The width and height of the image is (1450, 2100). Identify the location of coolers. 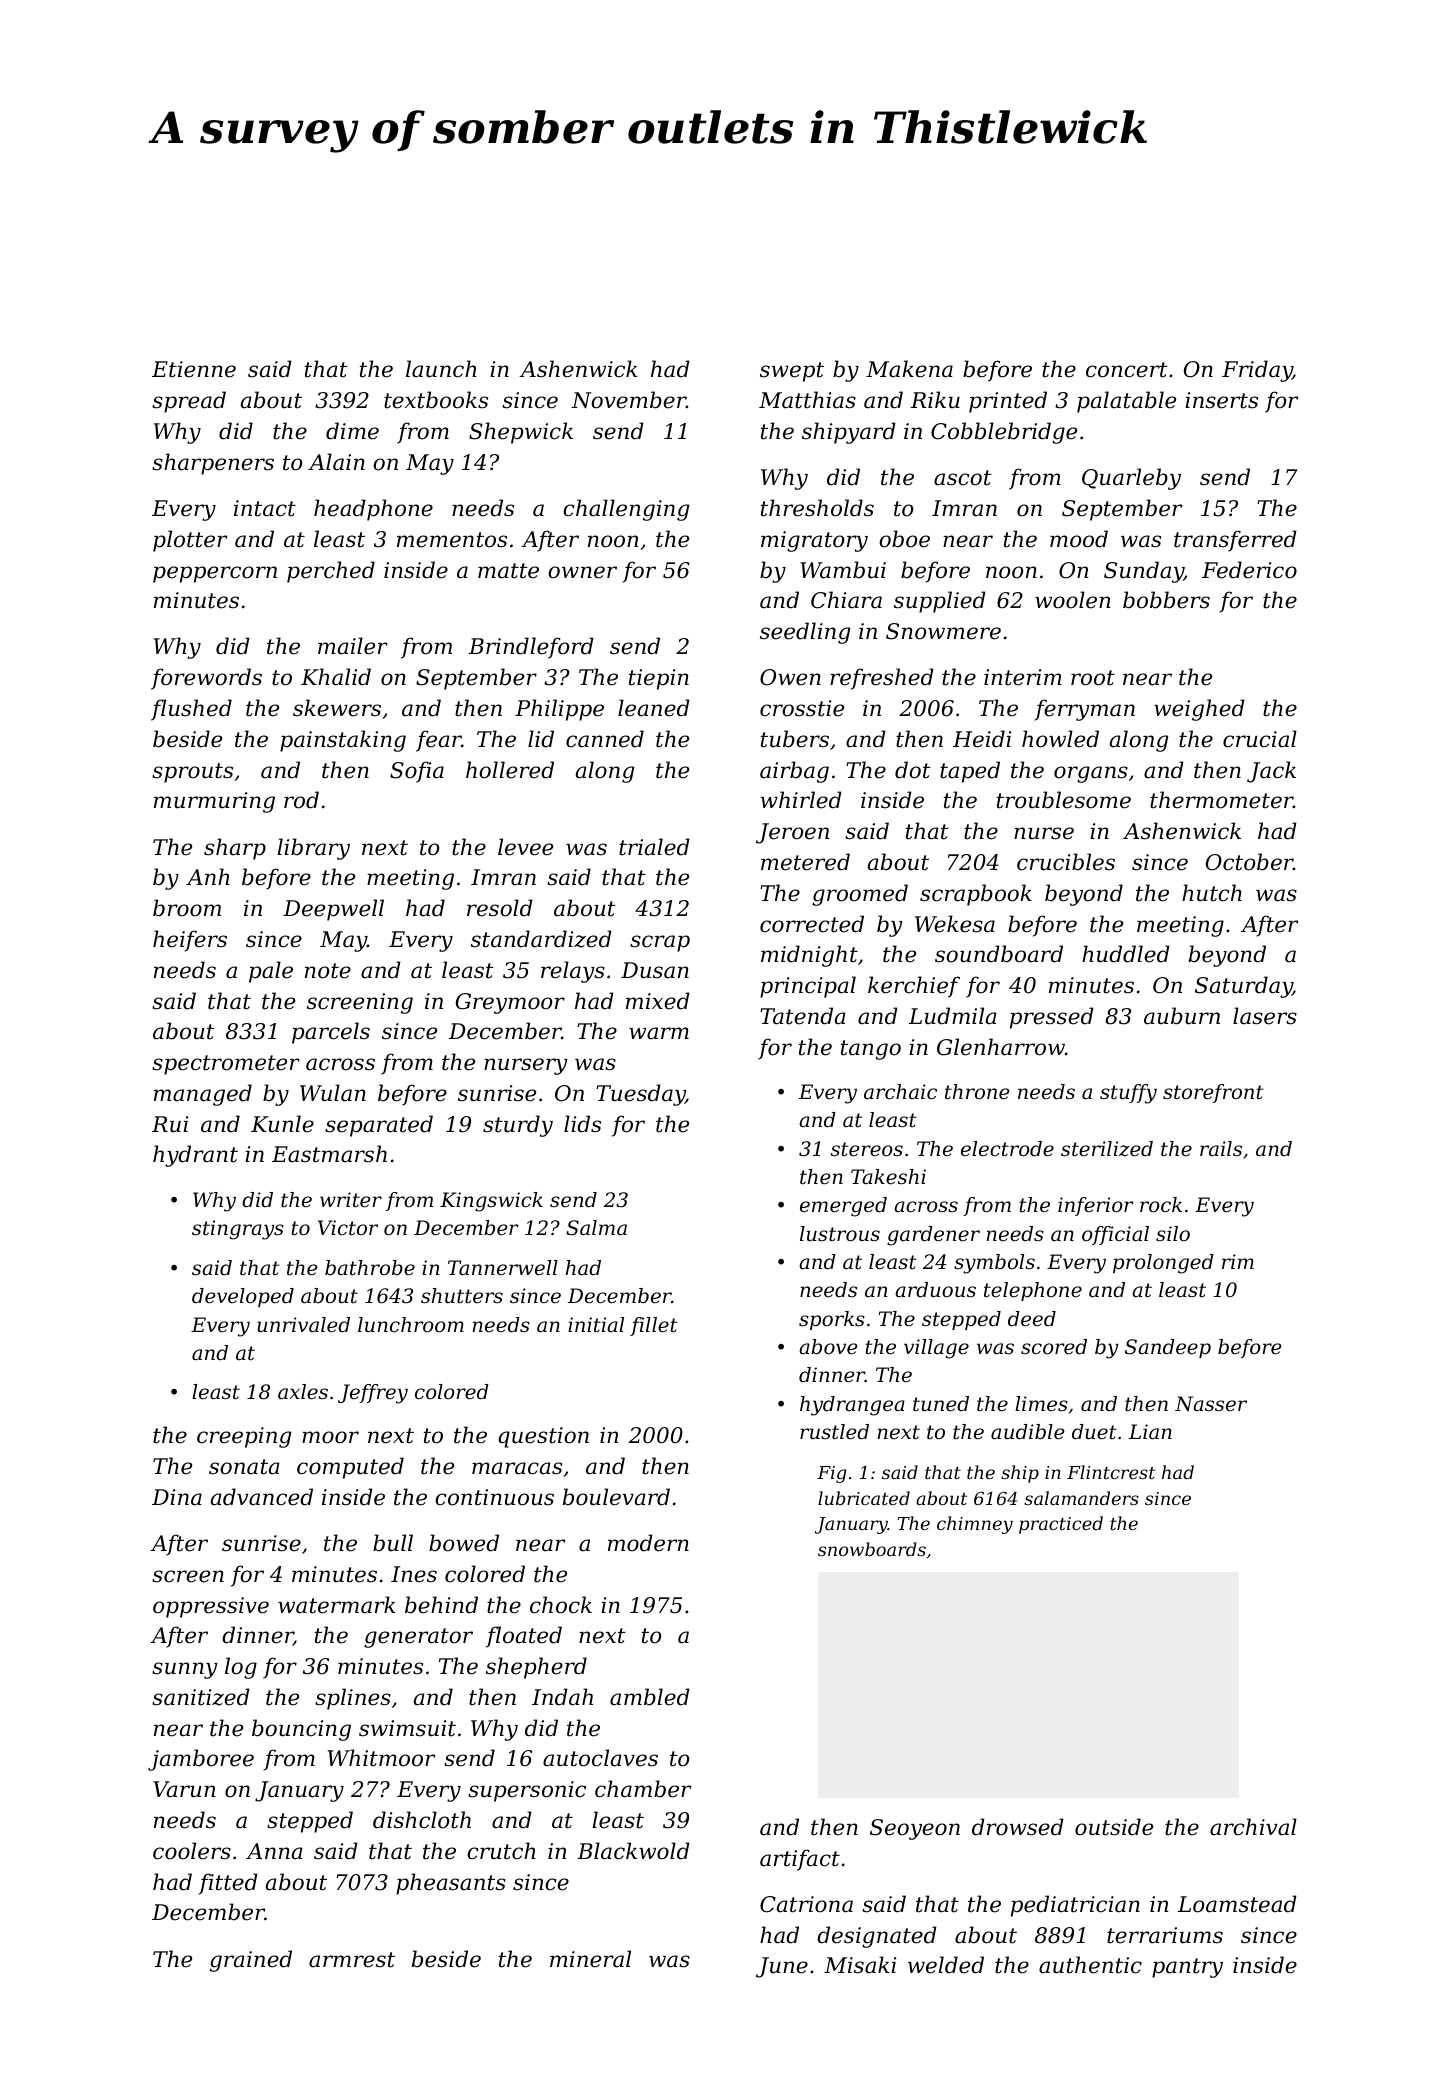
(192, 1851).
